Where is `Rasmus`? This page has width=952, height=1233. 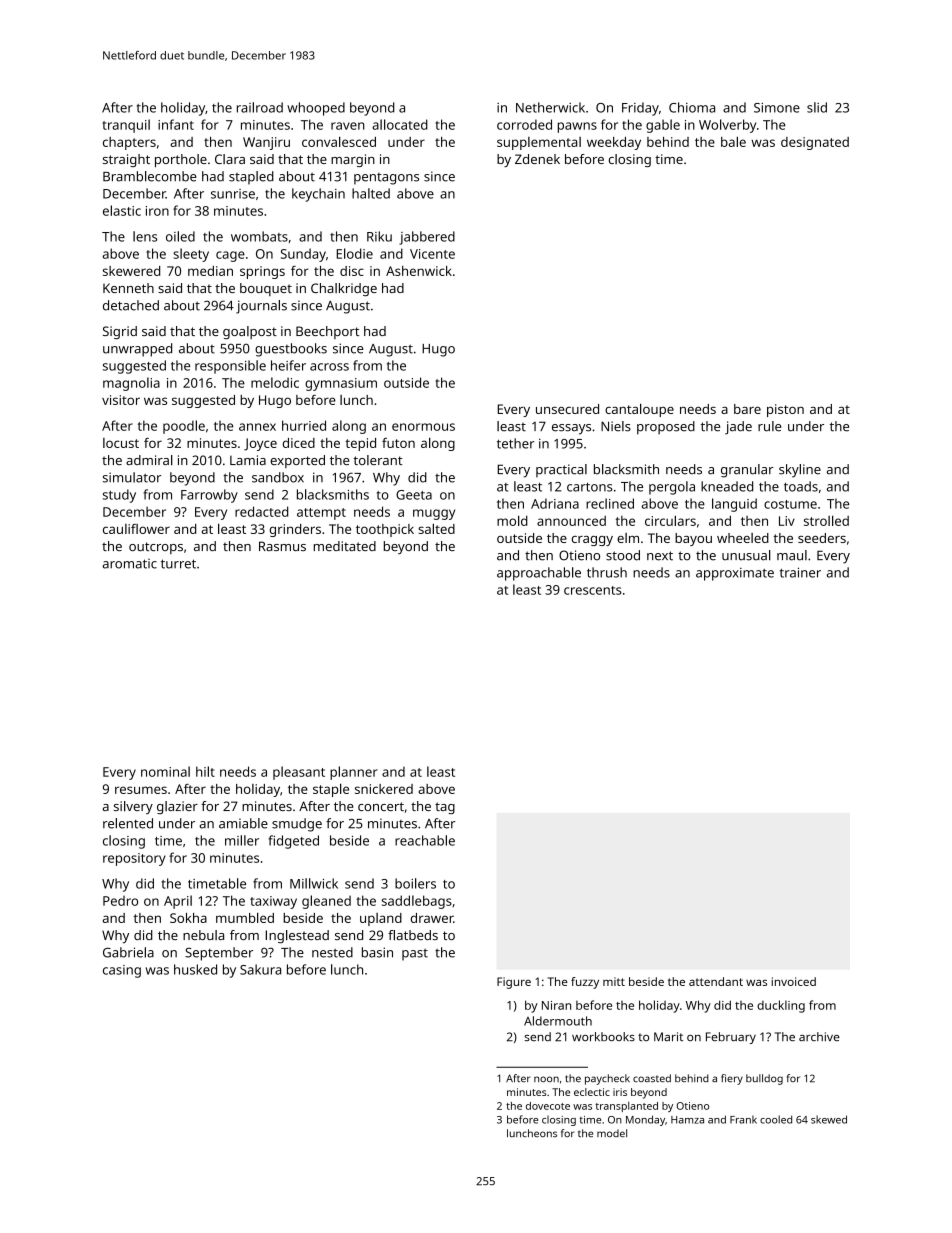 Rasmus is located at coordinates (282, 546).
